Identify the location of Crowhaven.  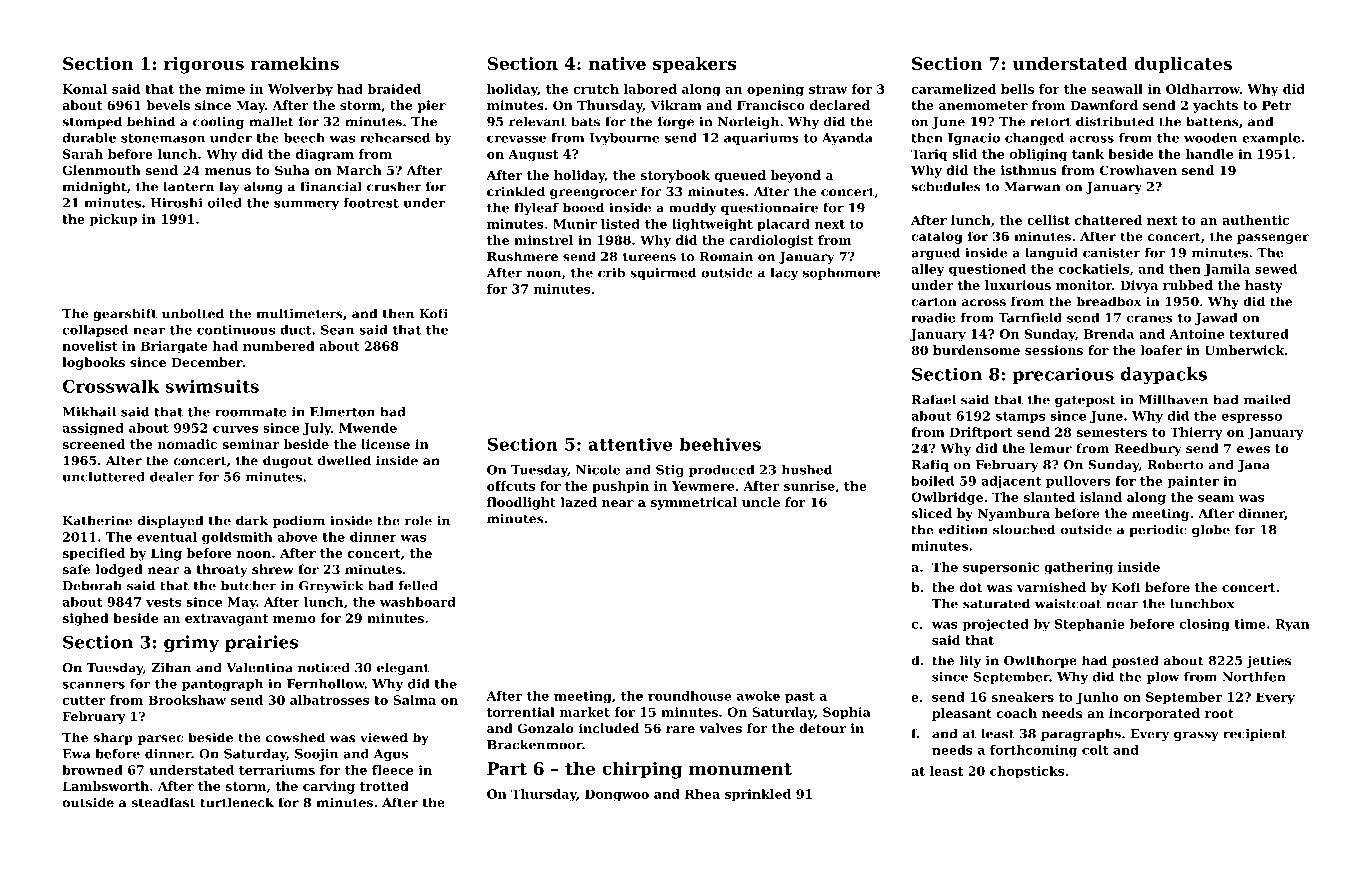
(1138, 170).
